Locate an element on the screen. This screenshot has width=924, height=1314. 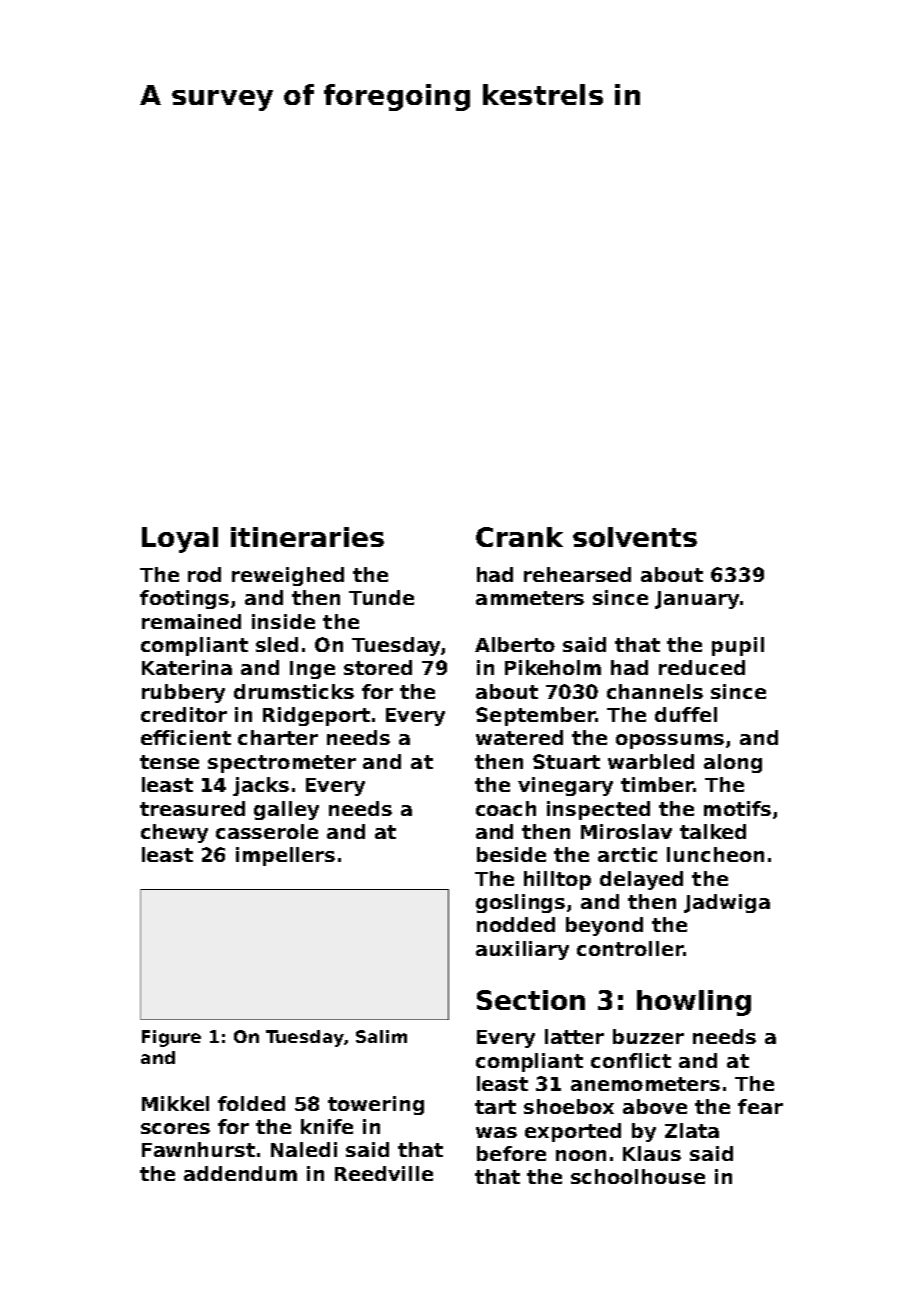
howling is located at coordinates (694, 1003).
